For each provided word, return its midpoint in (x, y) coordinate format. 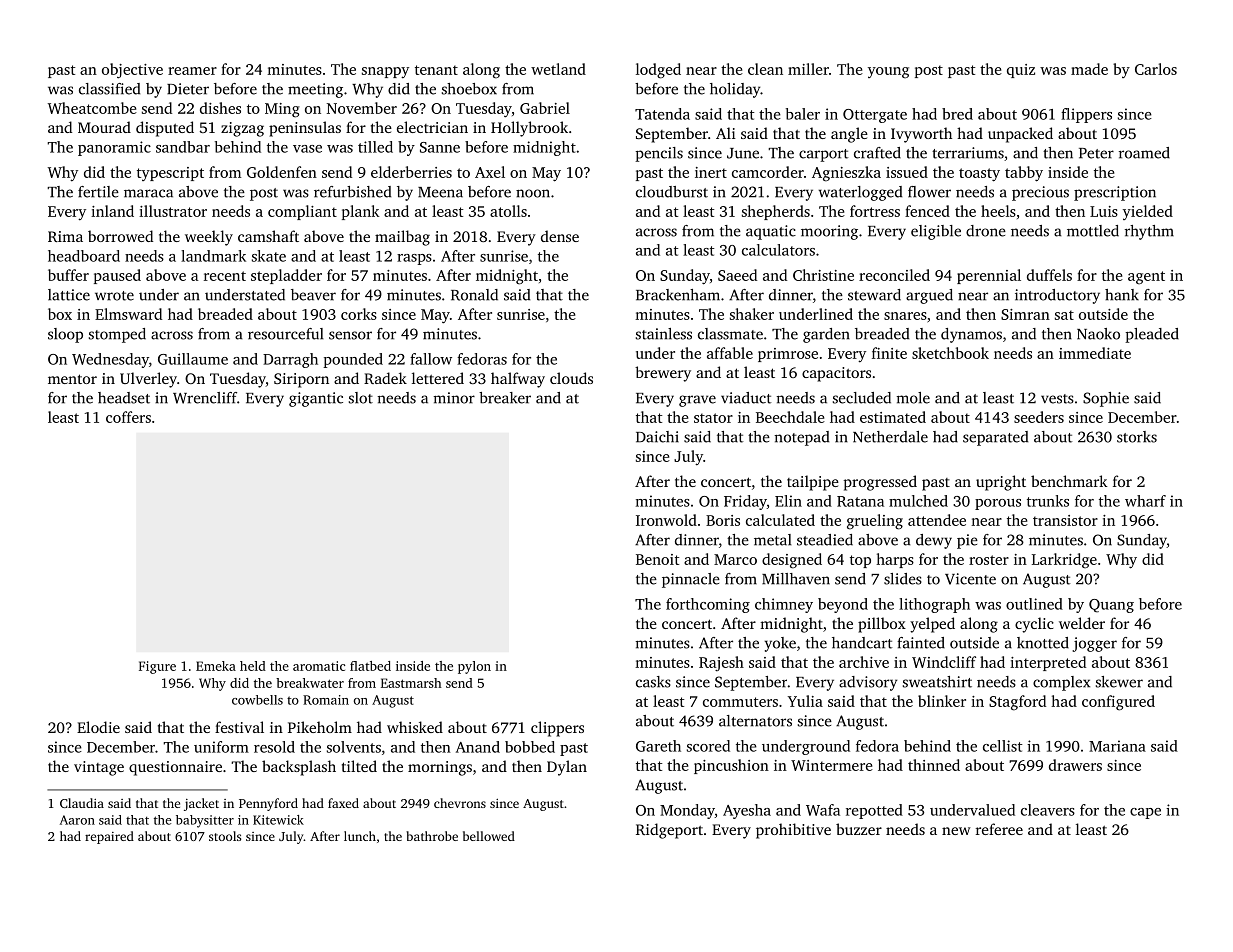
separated (995, 438)
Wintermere (832, 765)
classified (109, 89)
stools (225, 836)
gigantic (316, 399)
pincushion (731, 766)
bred (957, 114)
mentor (72, 379)
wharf (1145, 501)
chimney (784, 605)
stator (713, 418)
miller (808, 69)
